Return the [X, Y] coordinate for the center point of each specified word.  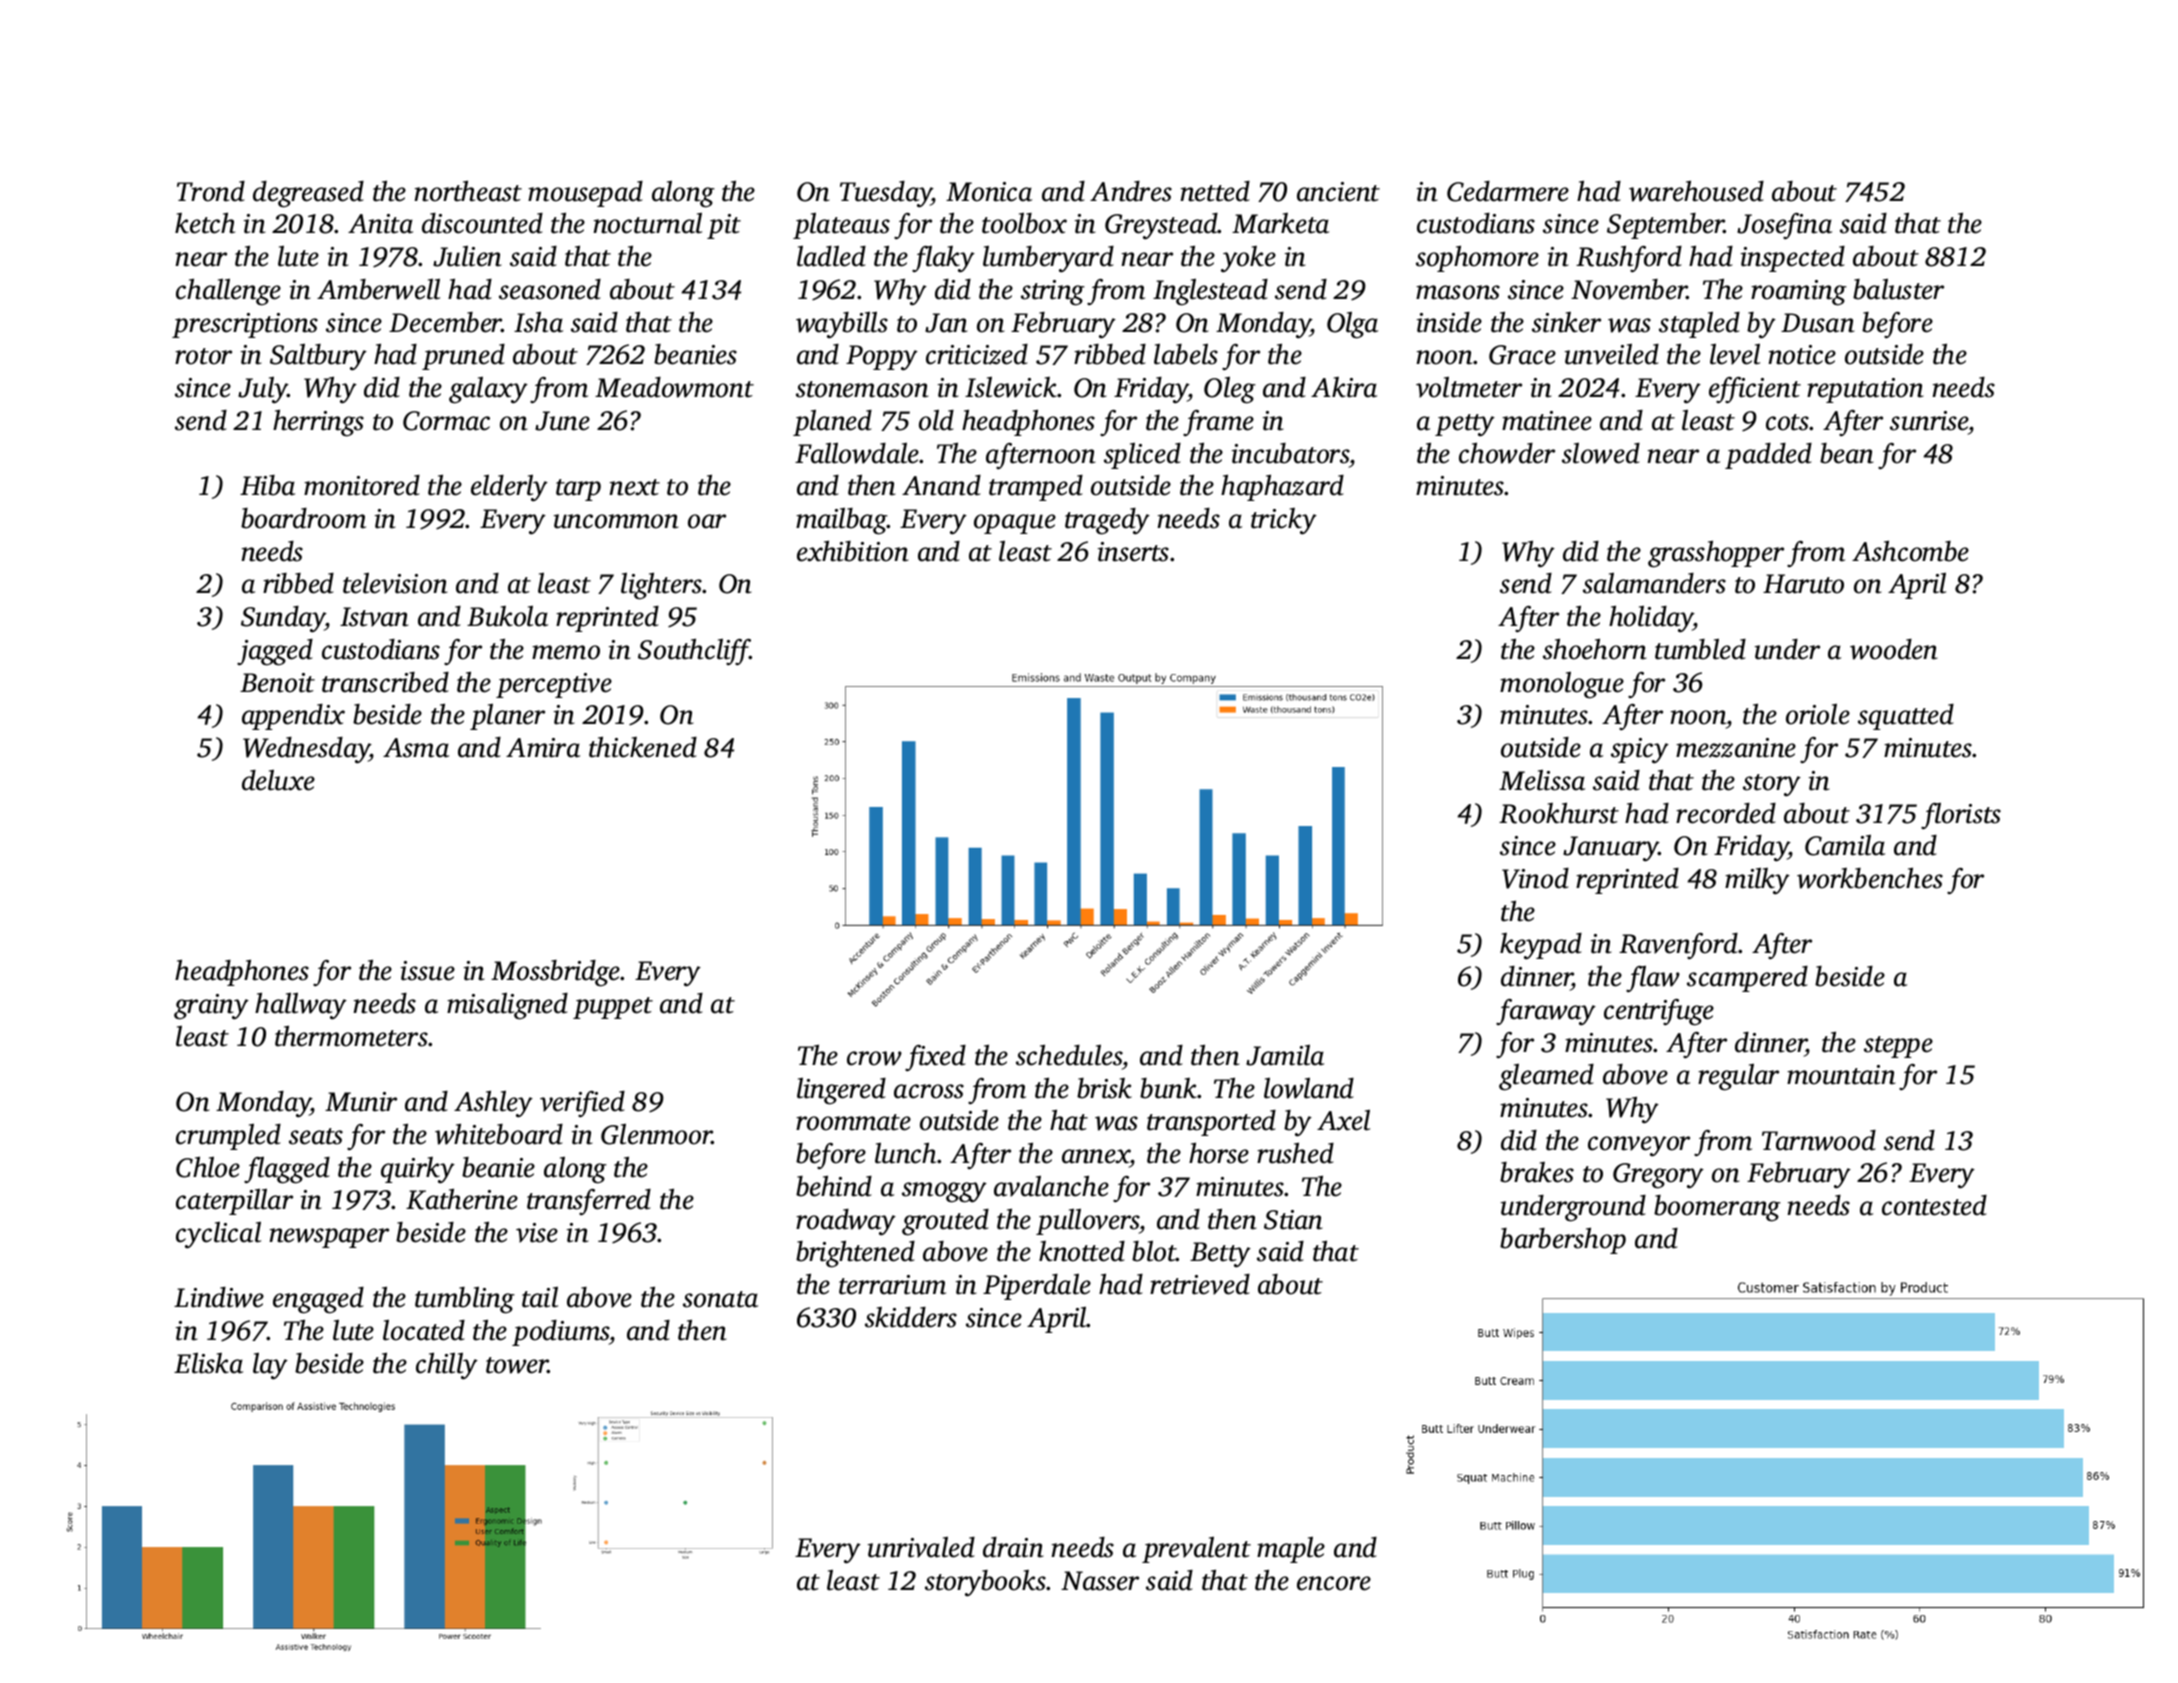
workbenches [1870, 878]
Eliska [208, 1363]
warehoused [1696, 191]
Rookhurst [1559, 813]
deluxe [278, 780]
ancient [1338, 192]
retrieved [1200, 1284]
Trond [211, 191]
